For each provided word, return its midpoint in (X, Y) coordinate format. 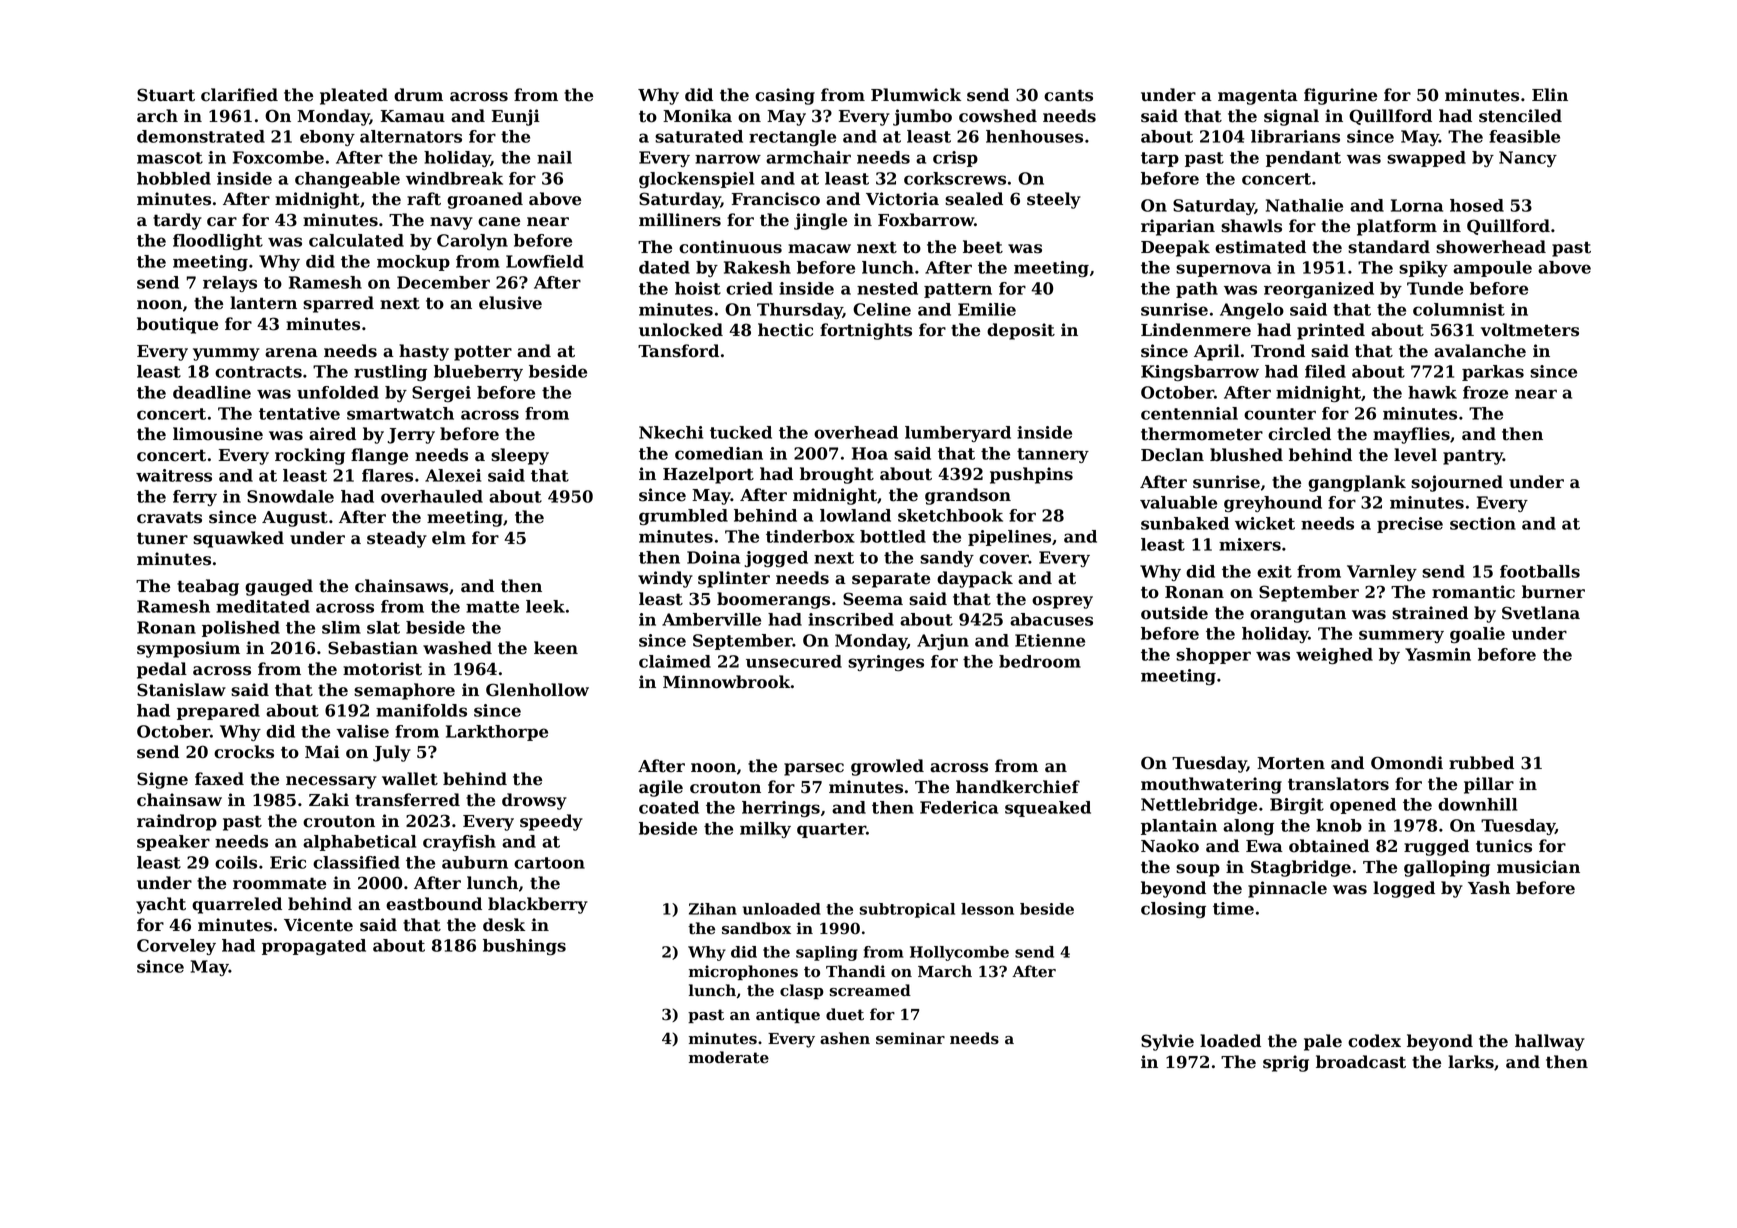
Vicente (318, 925)
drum (418, 95)
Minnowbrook (727, 682)
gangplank (1357, 483)
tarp (1160, 159)
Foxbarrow (926, 220)
